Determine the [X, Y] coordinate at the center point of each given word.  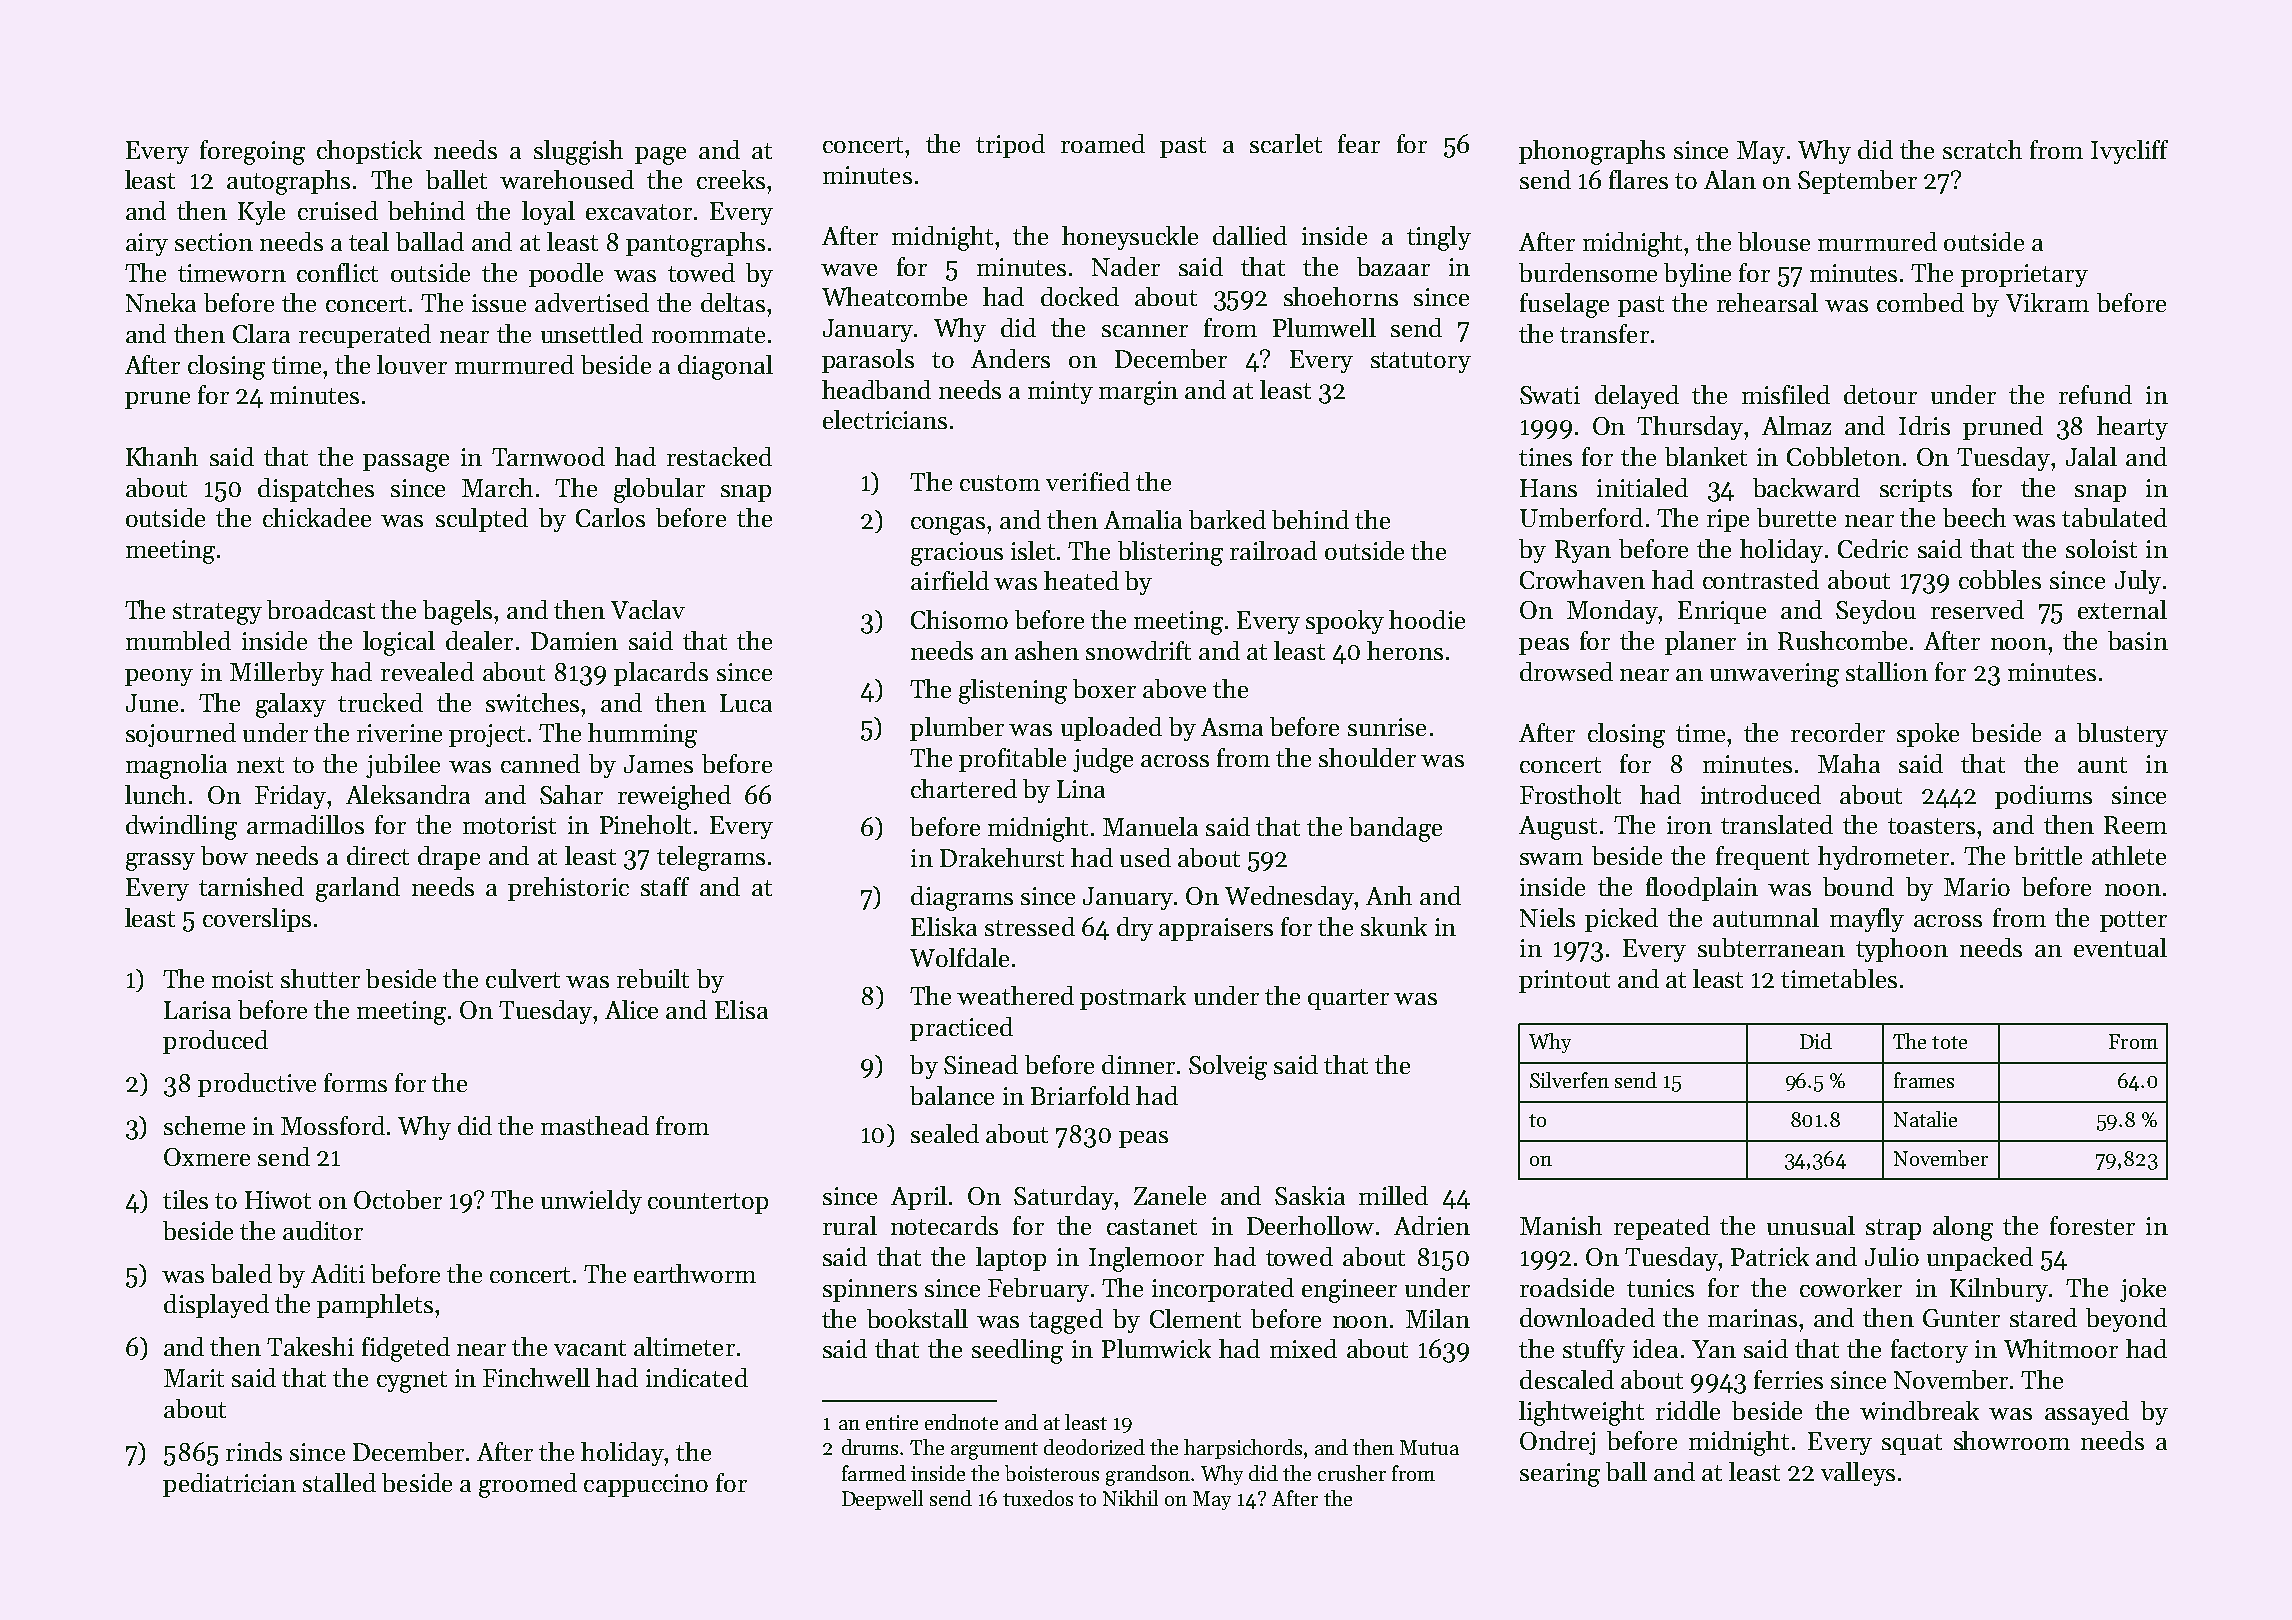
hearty [2132, 428]
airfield [950, 580]
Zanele [1170, 1195]
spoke [1928, 735]
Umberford [1581, 517]
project [487, 735]
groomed [528, 1485]
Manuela [1150, 826]
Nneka [161, 302]
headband [876, 389]
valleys [1858, 1474]
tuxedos [1038, 1498]
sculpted [482, 520]
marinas [1752, 1318]
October [398, 1199]
